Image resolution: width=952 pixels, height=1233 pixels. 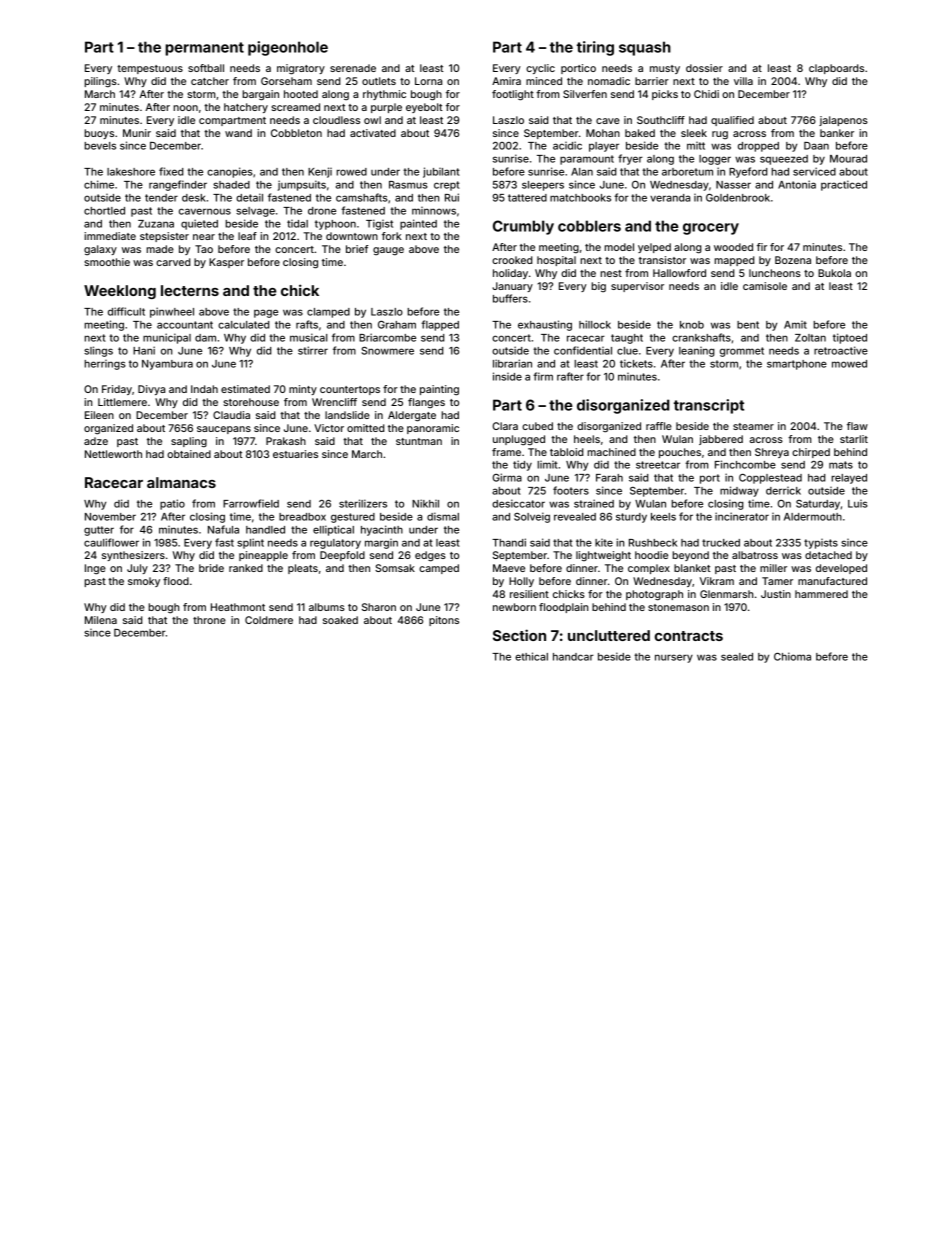 I want to click on pigeonhole, so click(x=288, y=48).
